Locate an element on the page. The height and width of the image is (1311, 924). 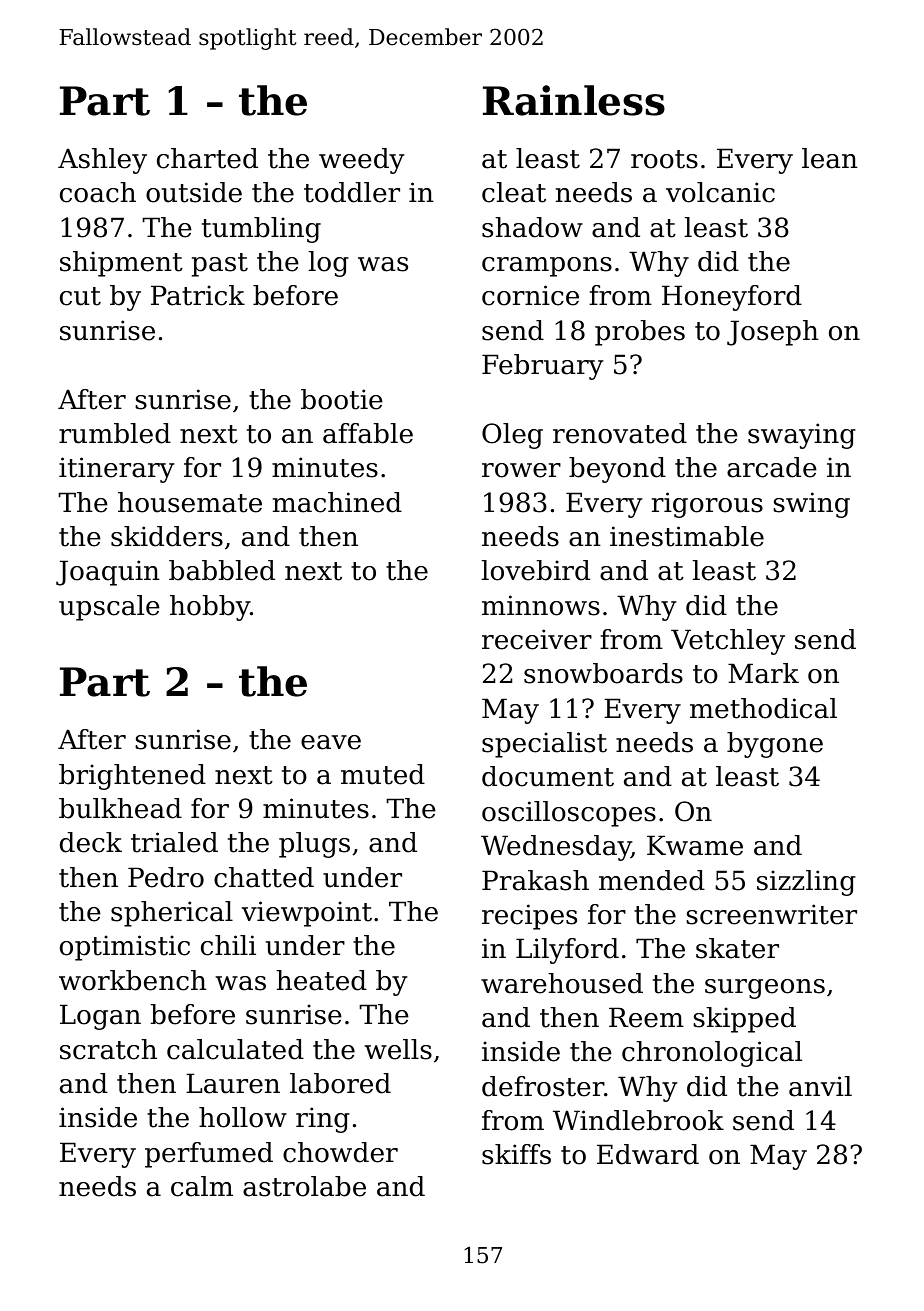
calm is located at coordinates (202, 1186).
